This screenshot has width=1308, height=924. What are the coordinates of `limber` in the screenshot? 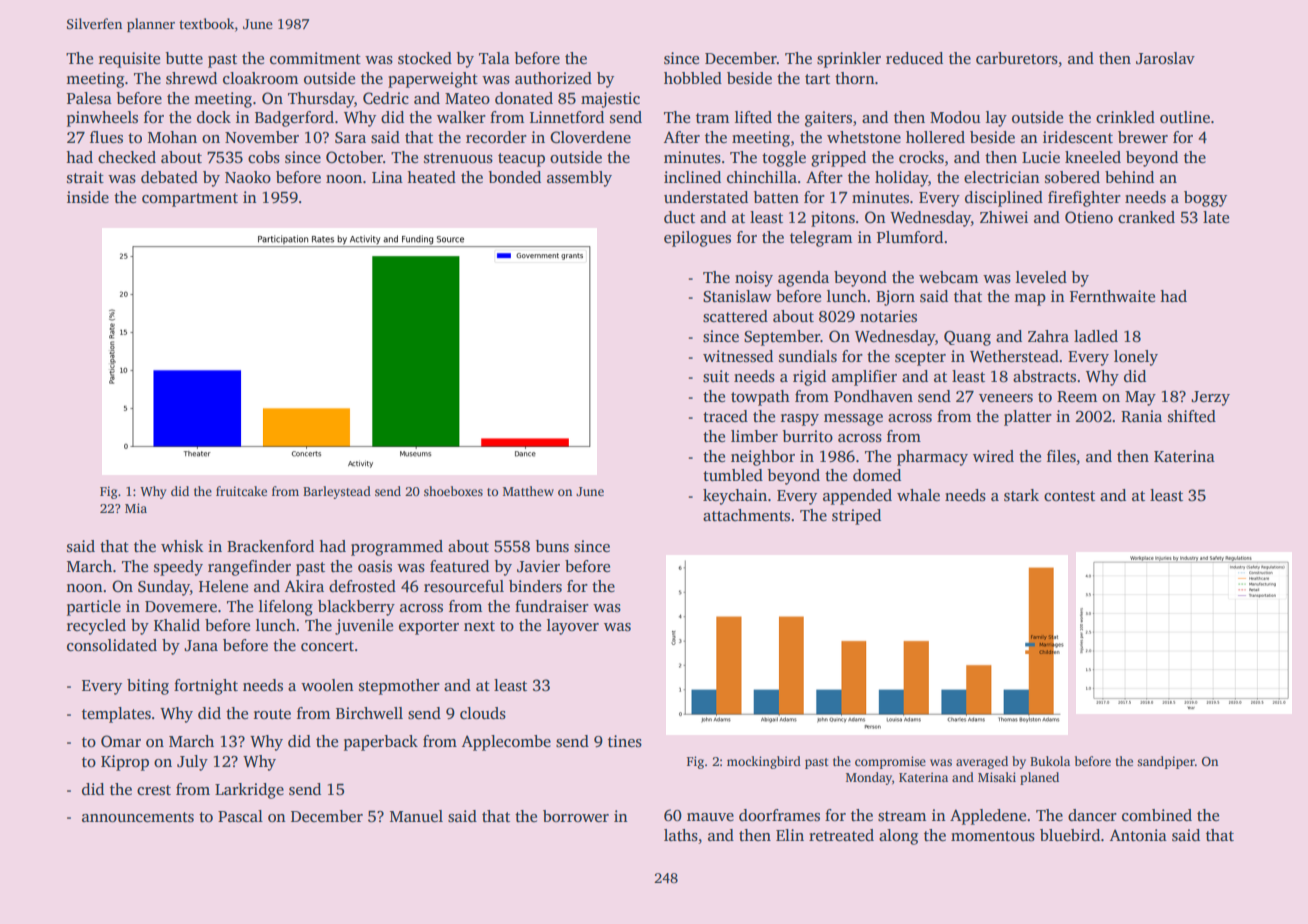 It's located at (754, 436).
